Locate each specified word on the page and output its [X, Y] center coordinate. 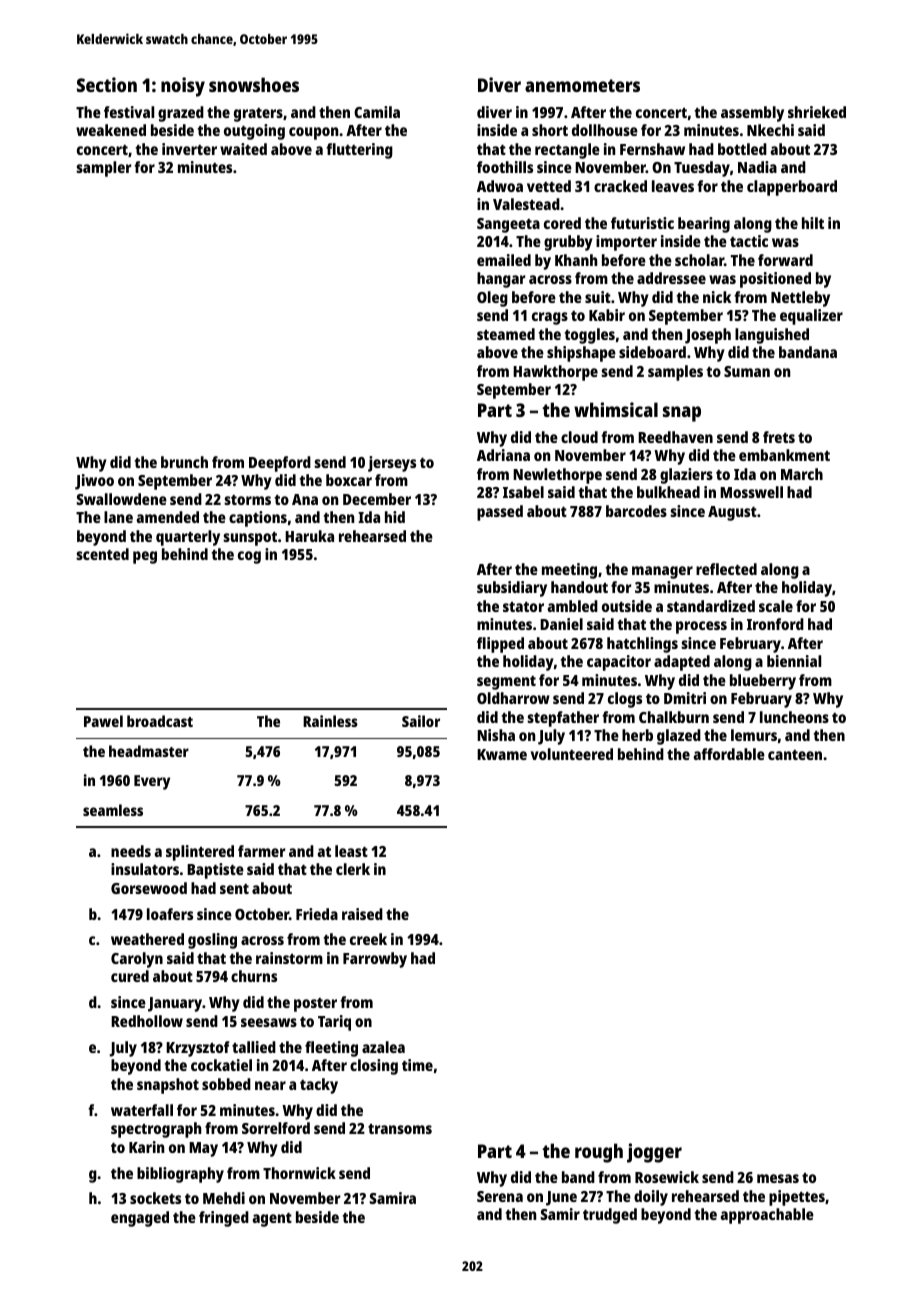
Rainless [330, 721]
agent [272, 1220]
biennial [794, 661]
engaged [140, 1219]
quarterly [188, 538]
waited [243, 149]
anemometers [582, 85]
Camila [377, 112]
